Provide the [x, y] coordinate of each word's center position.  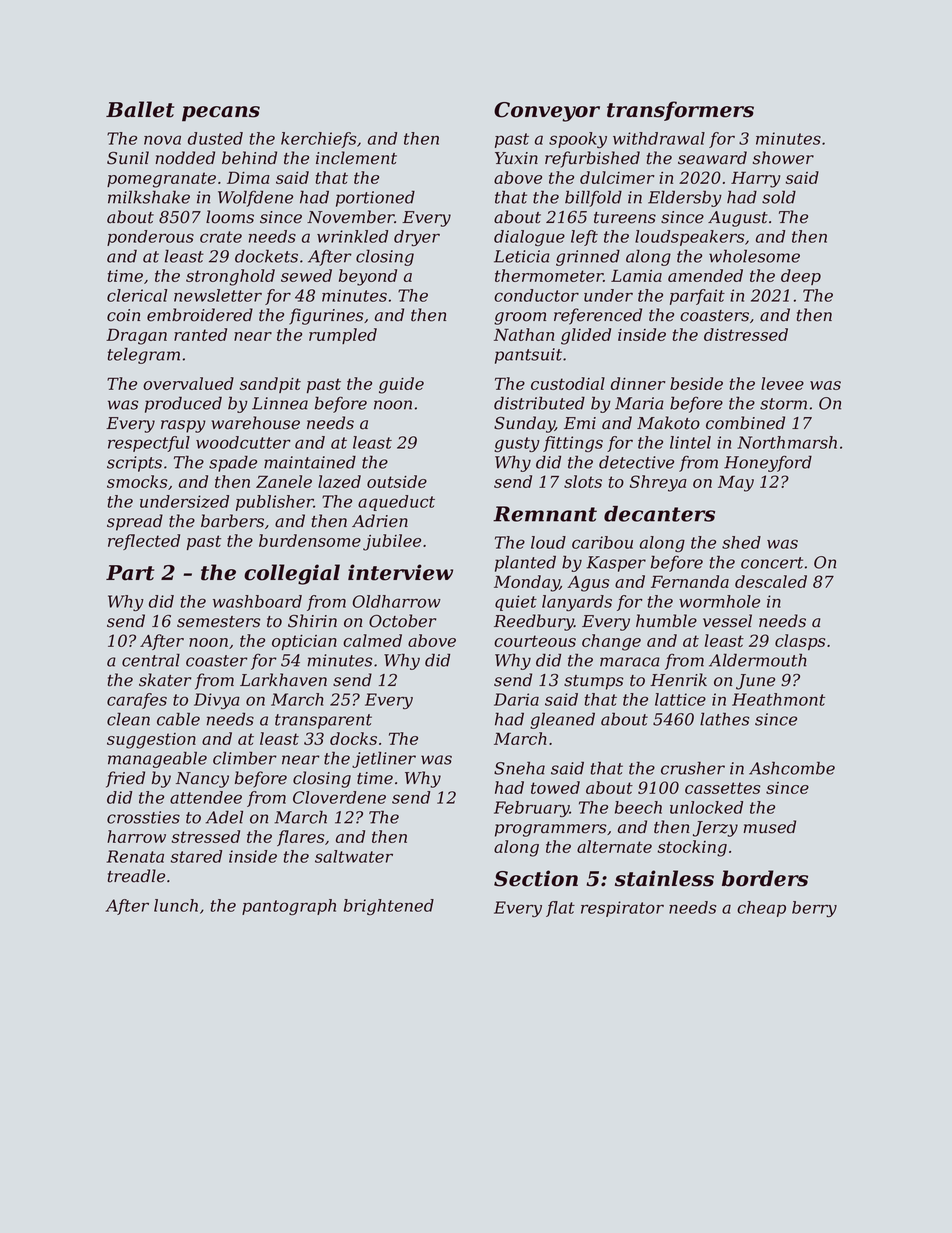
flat [560, 909]
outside [397, 481]
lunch [176, 905]
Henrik [678, 680]
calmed [372, 640]
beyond [368, 277]
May [736, 484]
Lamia [636, 275]
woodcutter [243, 442]
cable [178, 719]
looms [230, 217]
